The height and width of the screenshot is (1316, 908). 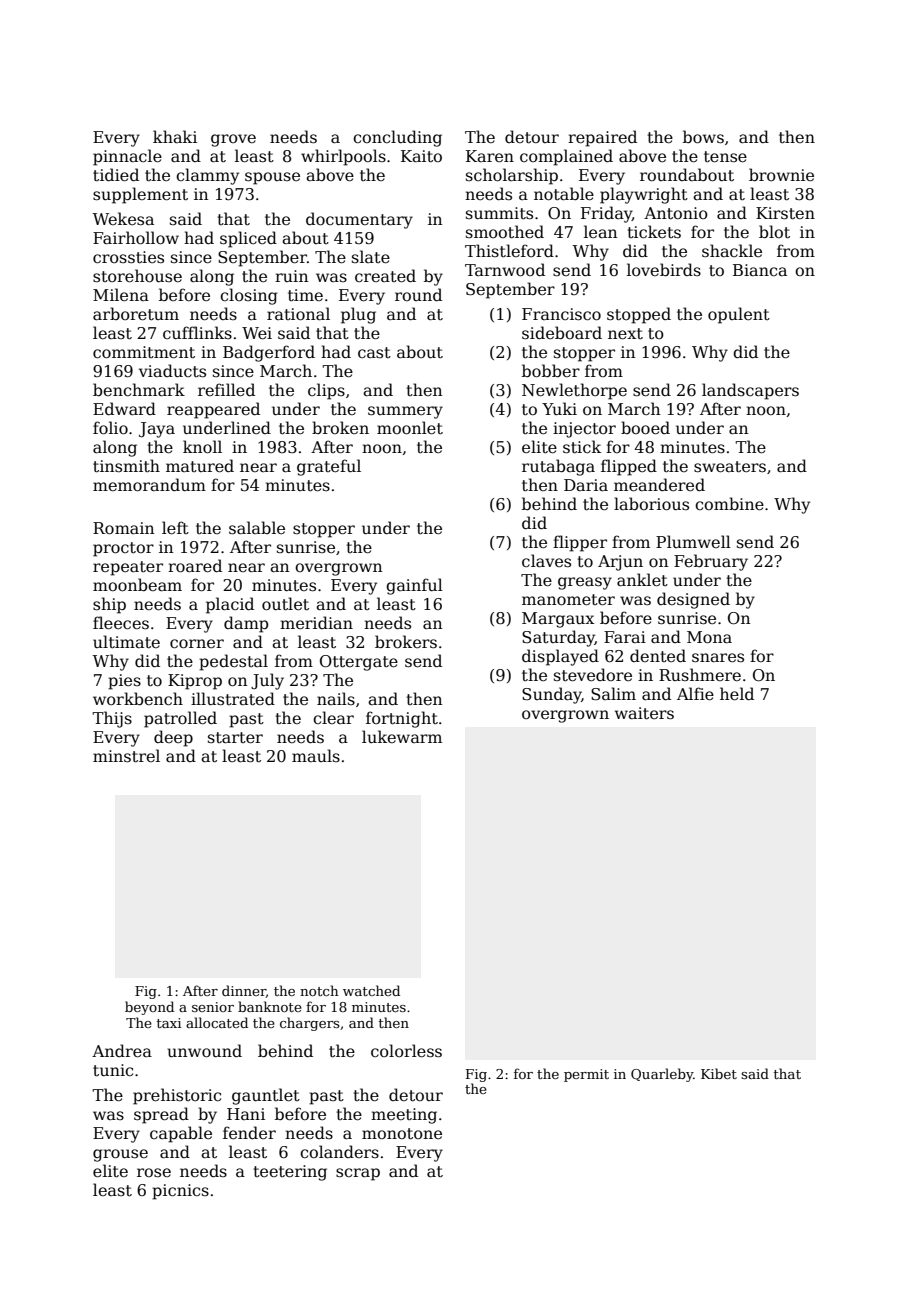 I want to click on Thijs, so click(x=112, y=719).
